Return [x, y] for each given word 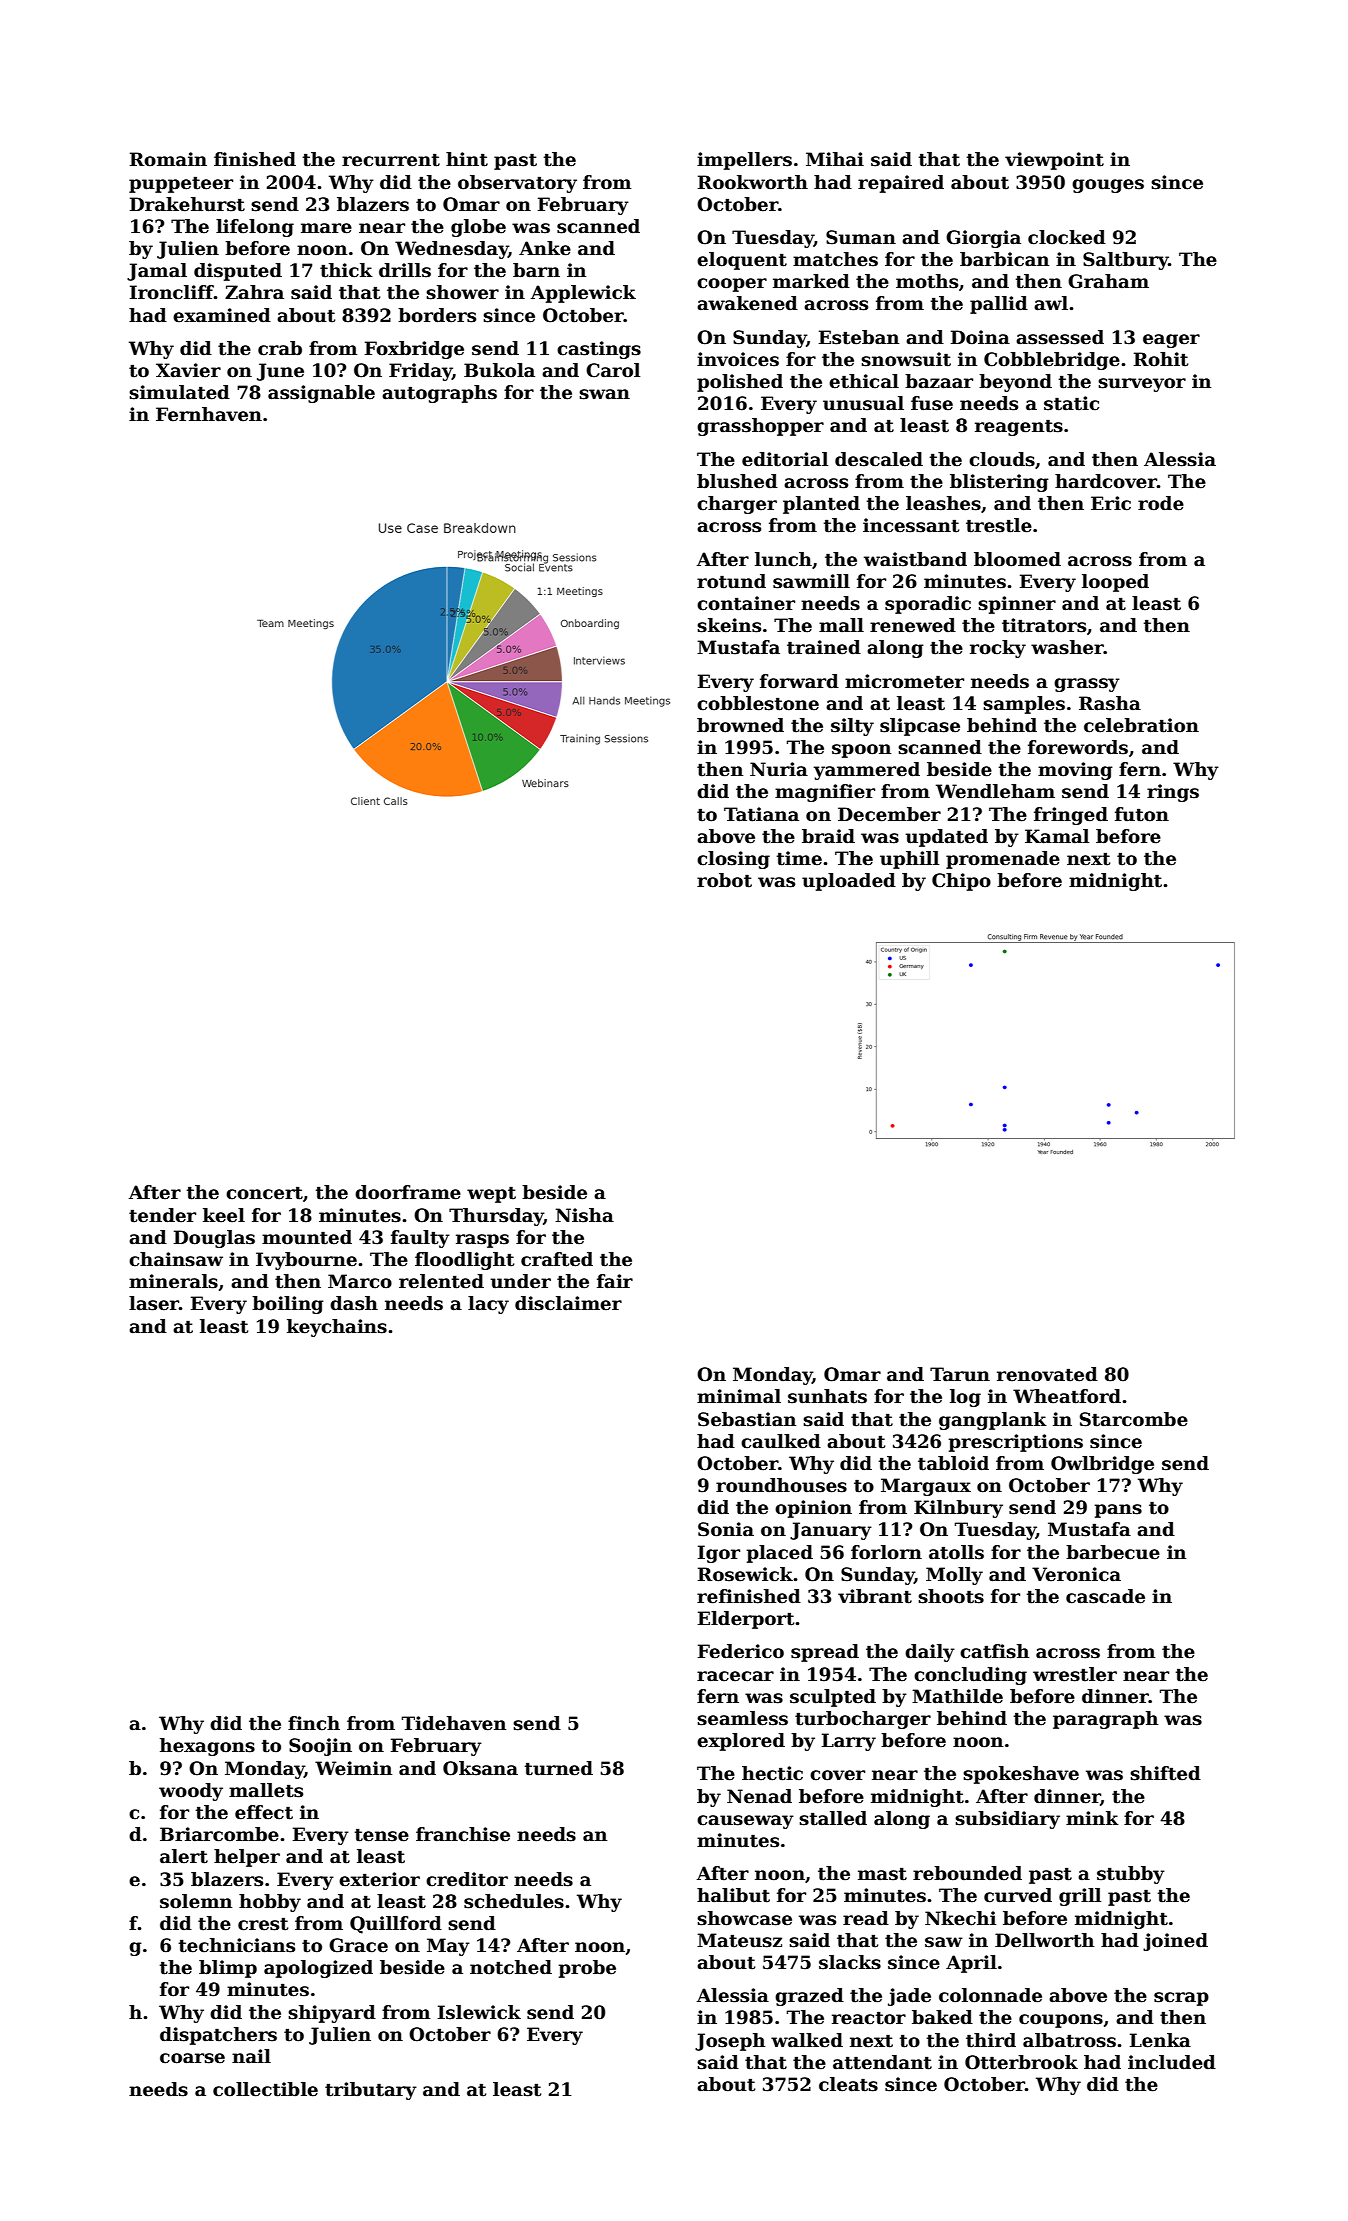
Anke [545, 248]
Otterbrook [1021, 2062]
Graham [1108, 281]
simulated [179, 392]
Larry [849, 1742]
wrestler [1075, 1674]
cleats [848, 2084]
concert [264, 1193]
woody [191, 1792]
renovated [1047, 1374]
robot [724, 880]
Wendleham [995, 791]
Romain [168, 159]
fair [615, 1281]
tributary [371, 2091]
